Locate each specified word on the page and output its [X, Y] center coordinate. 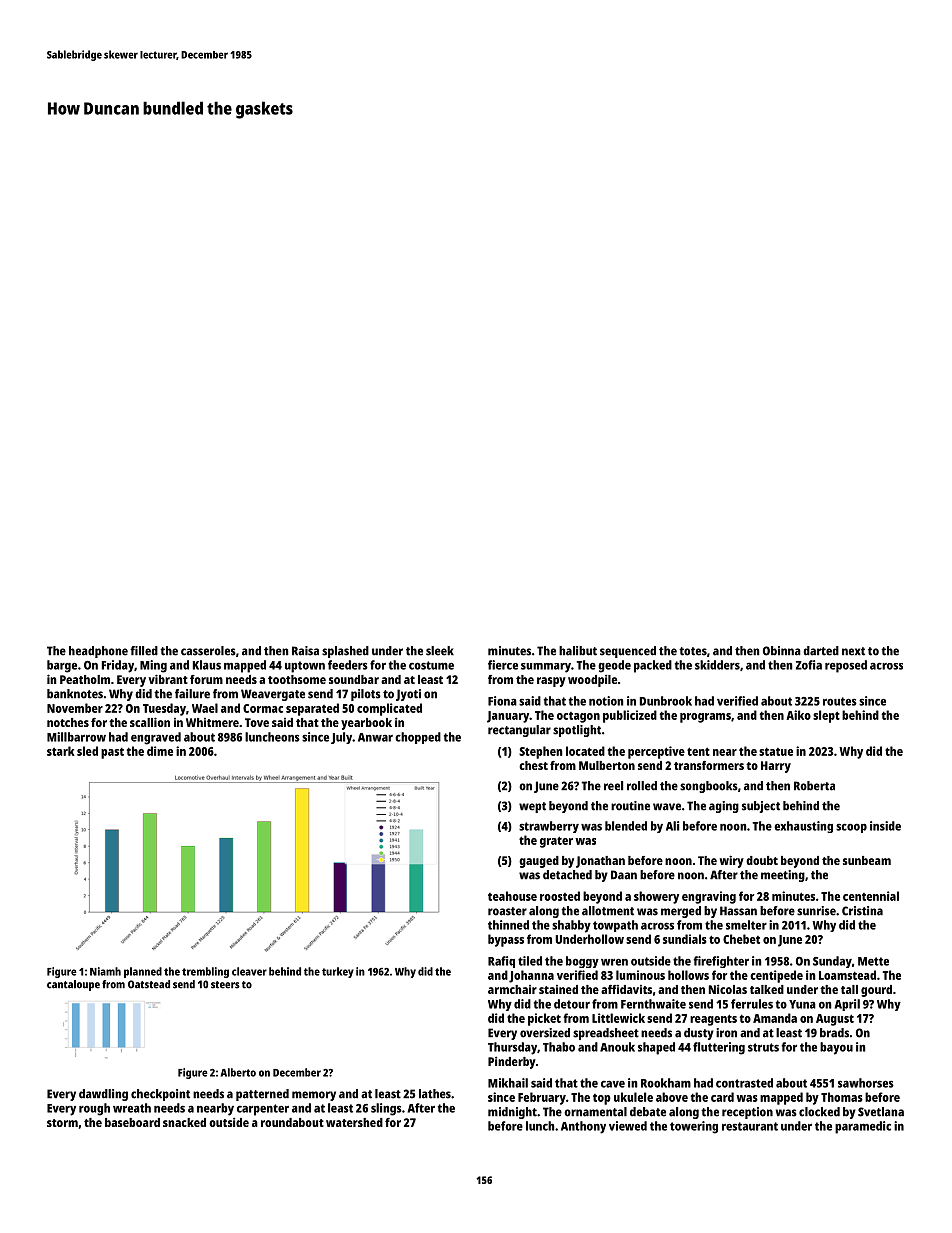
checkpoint [160, 1095]
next [853, 651]
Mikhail [508, 1083]
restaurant [750, 1126]
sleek [440, 651]
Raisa [305, 651]
